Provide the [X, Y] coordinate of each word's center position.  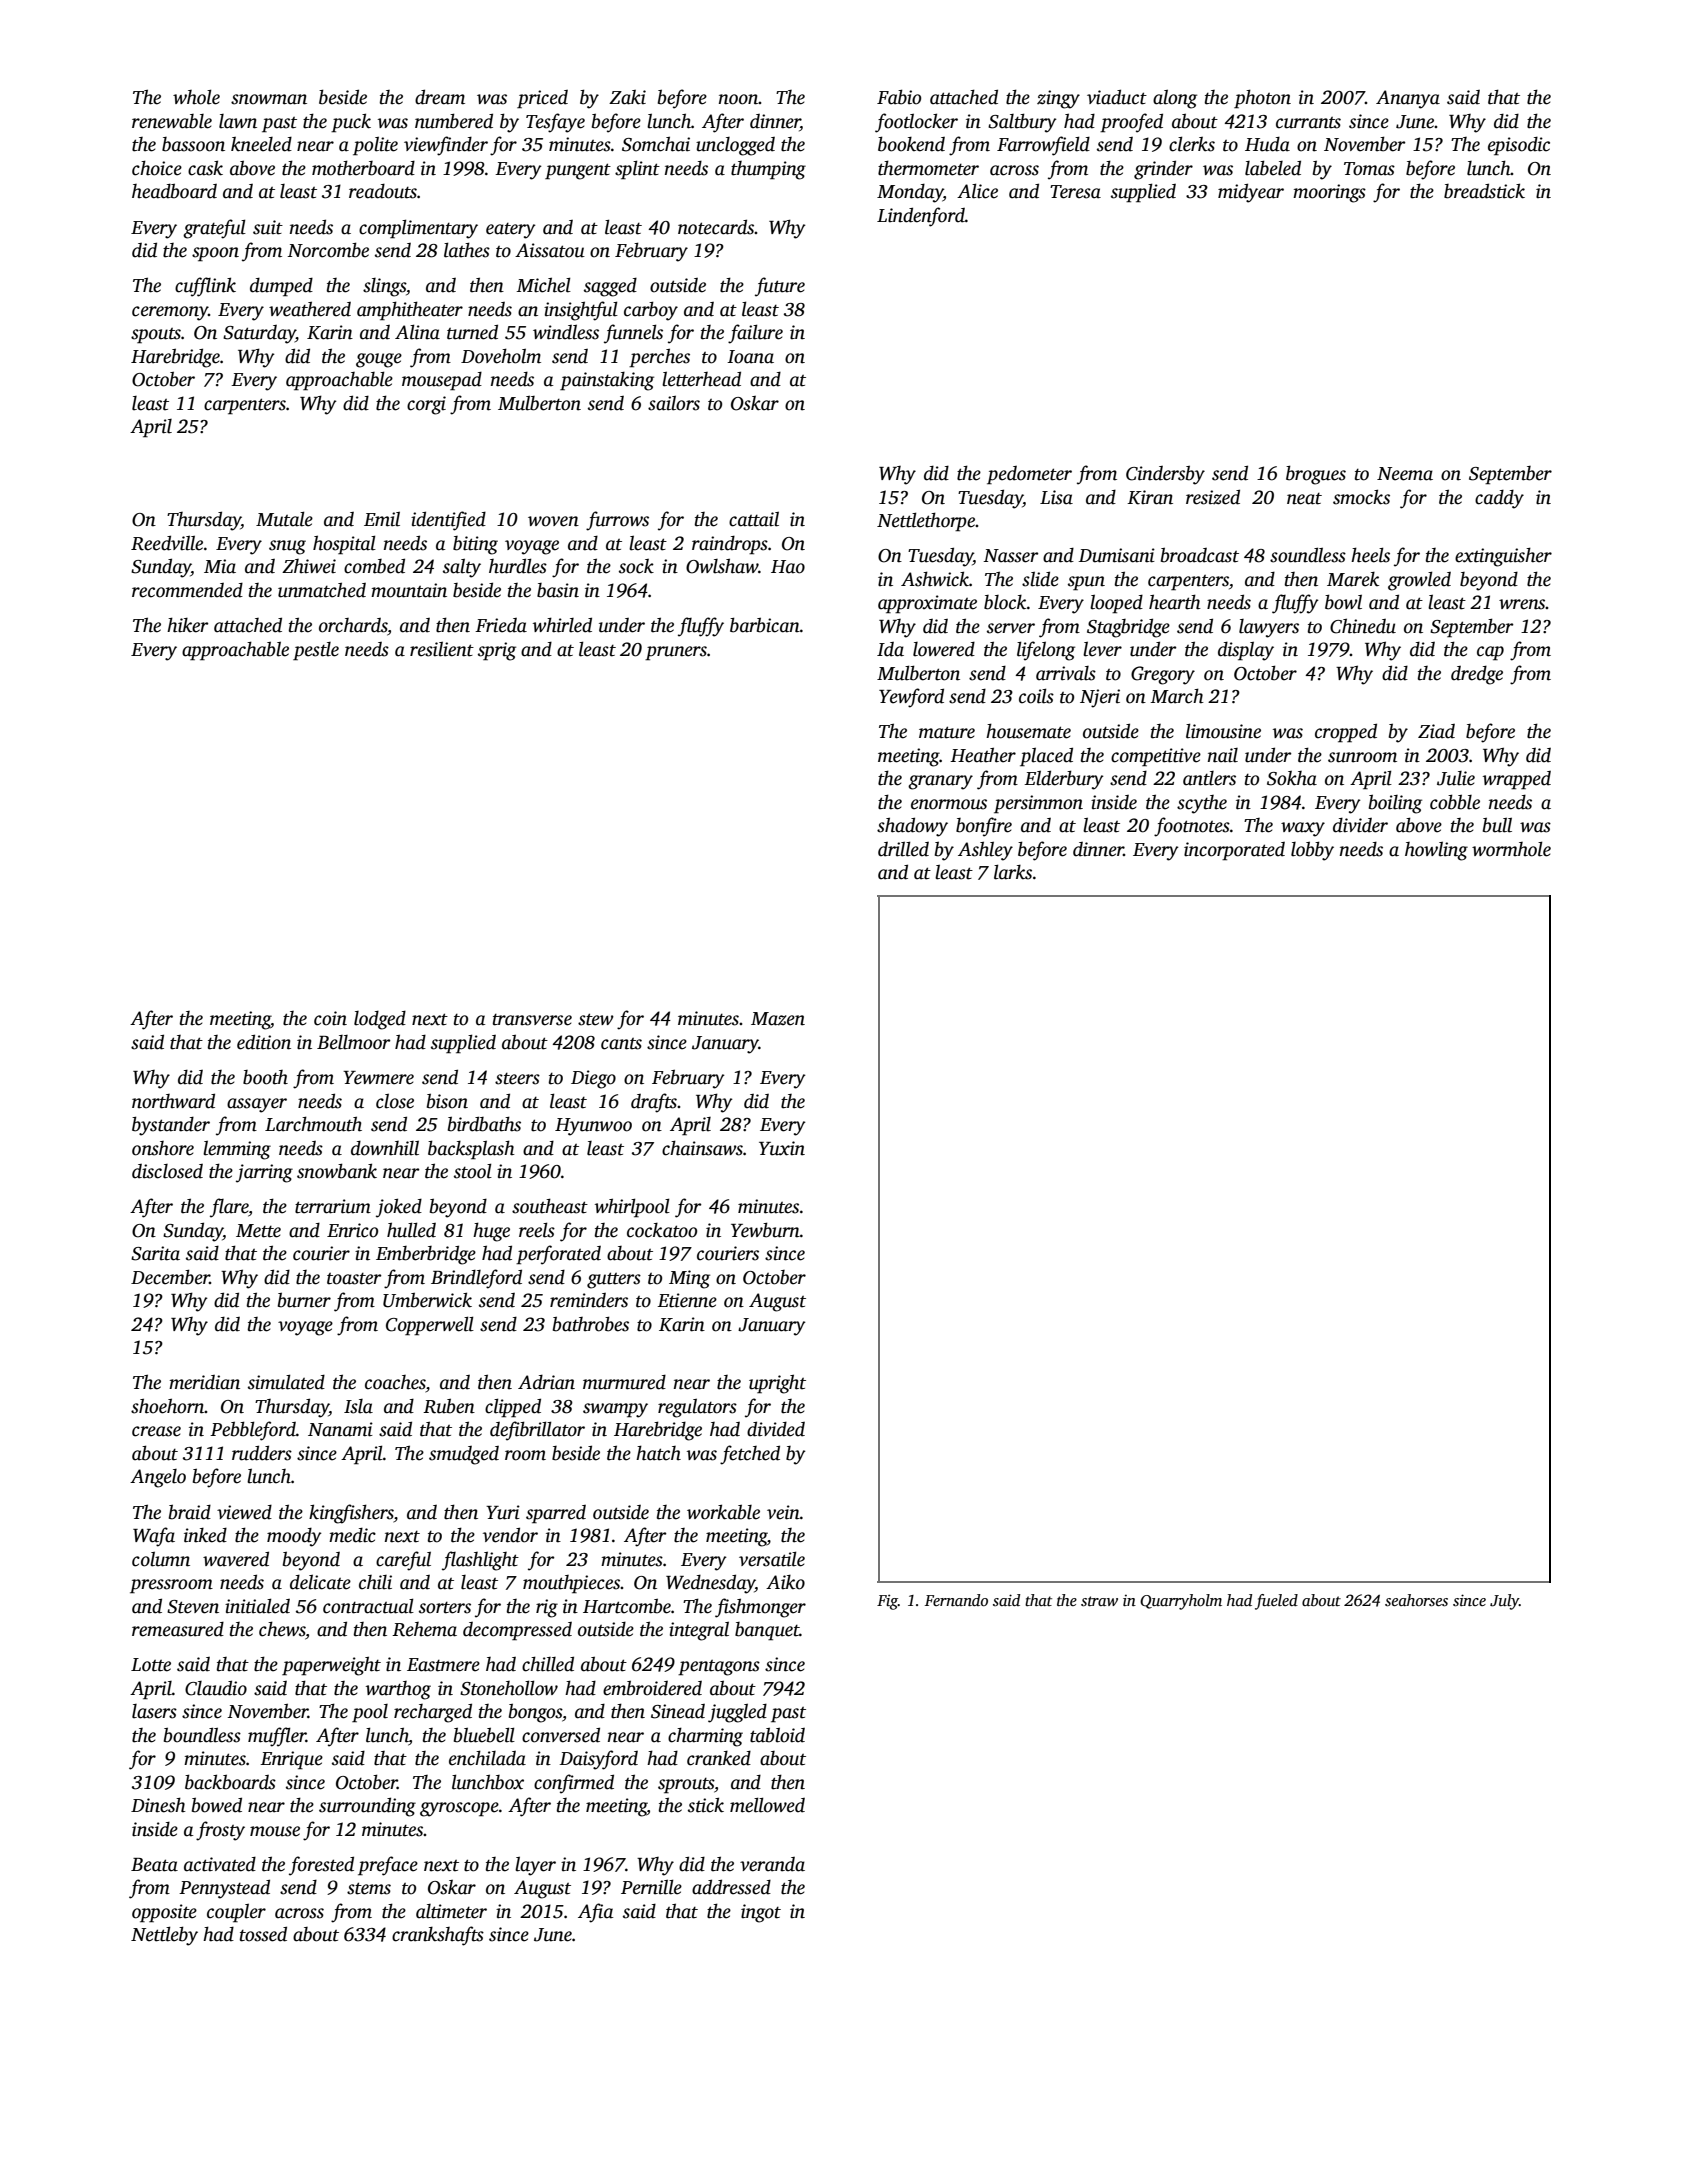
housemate [1028, 731]
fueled [1276, 1602]
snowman [269, 99]
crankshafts [438, 1936]
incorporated [1234, 851]
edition [264, 1042]
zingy [1058, 99]
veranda [772, 1864]
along [1175, 99]
